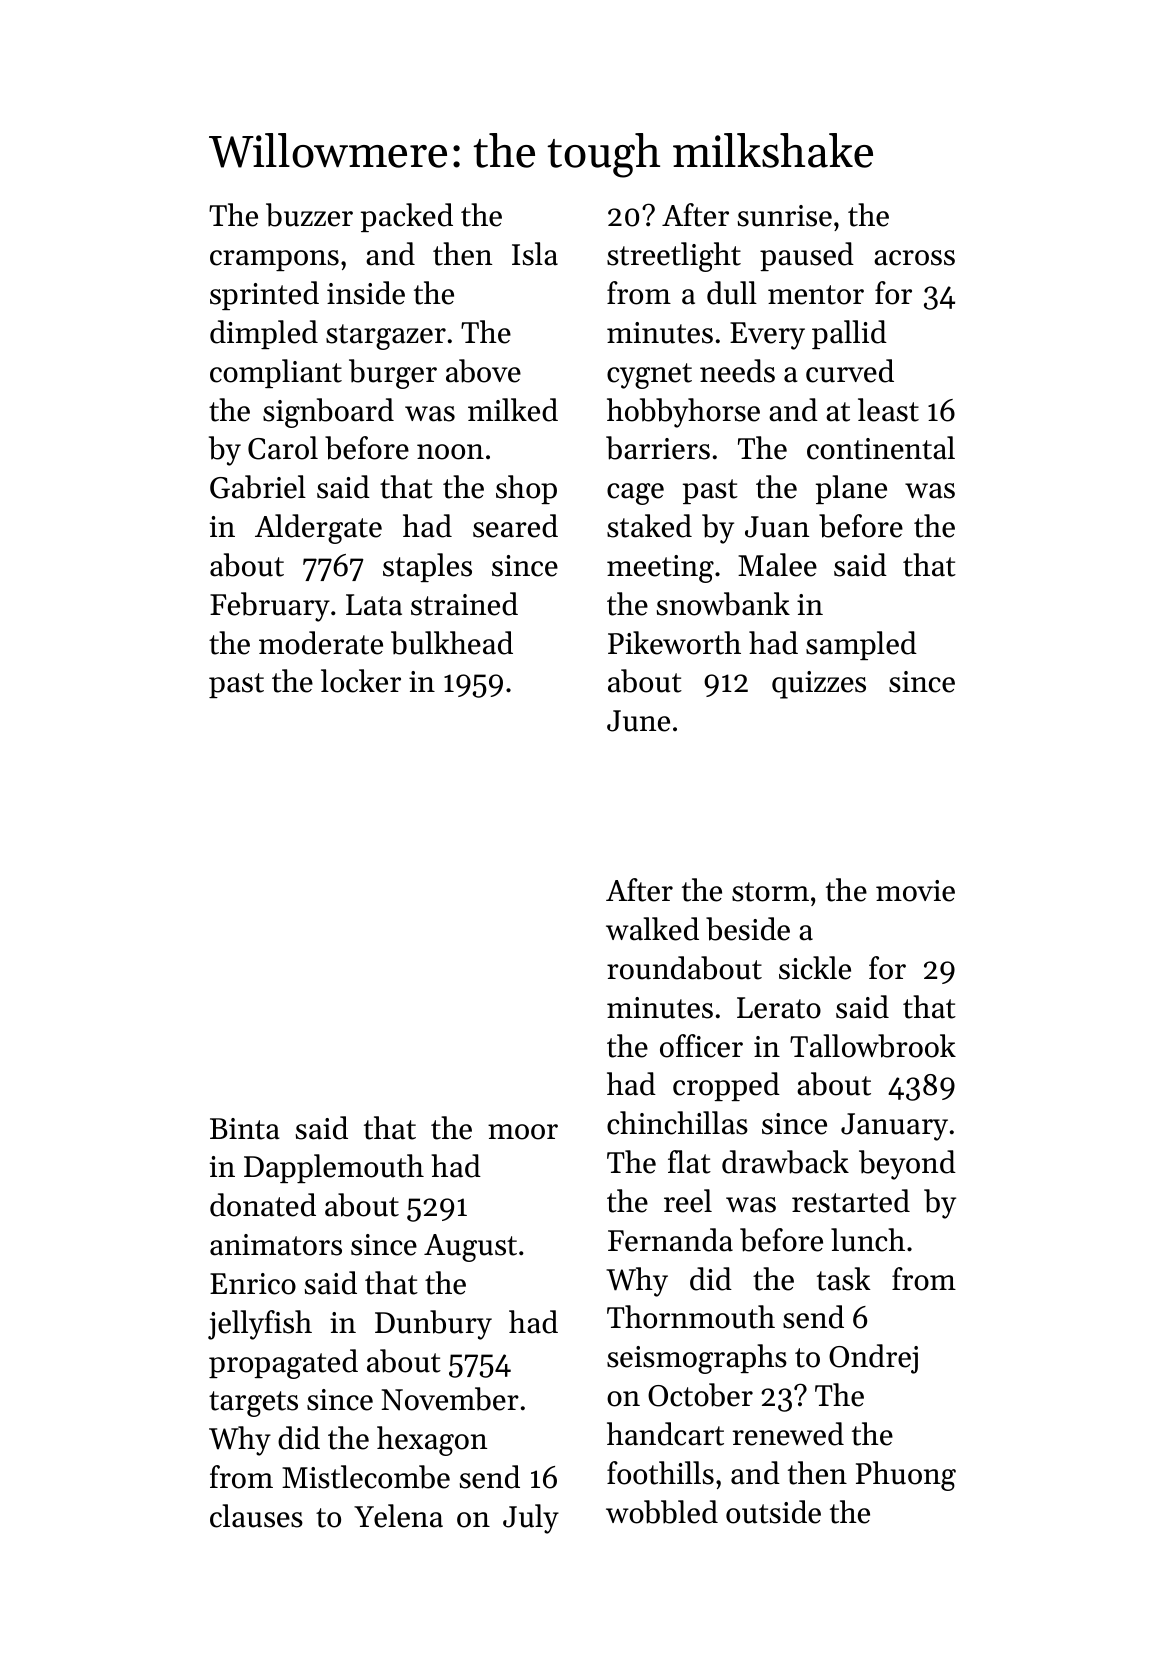  Describe the element at coordinates (432, 1441) in the screenshot. I see `hexagon` at that location.
